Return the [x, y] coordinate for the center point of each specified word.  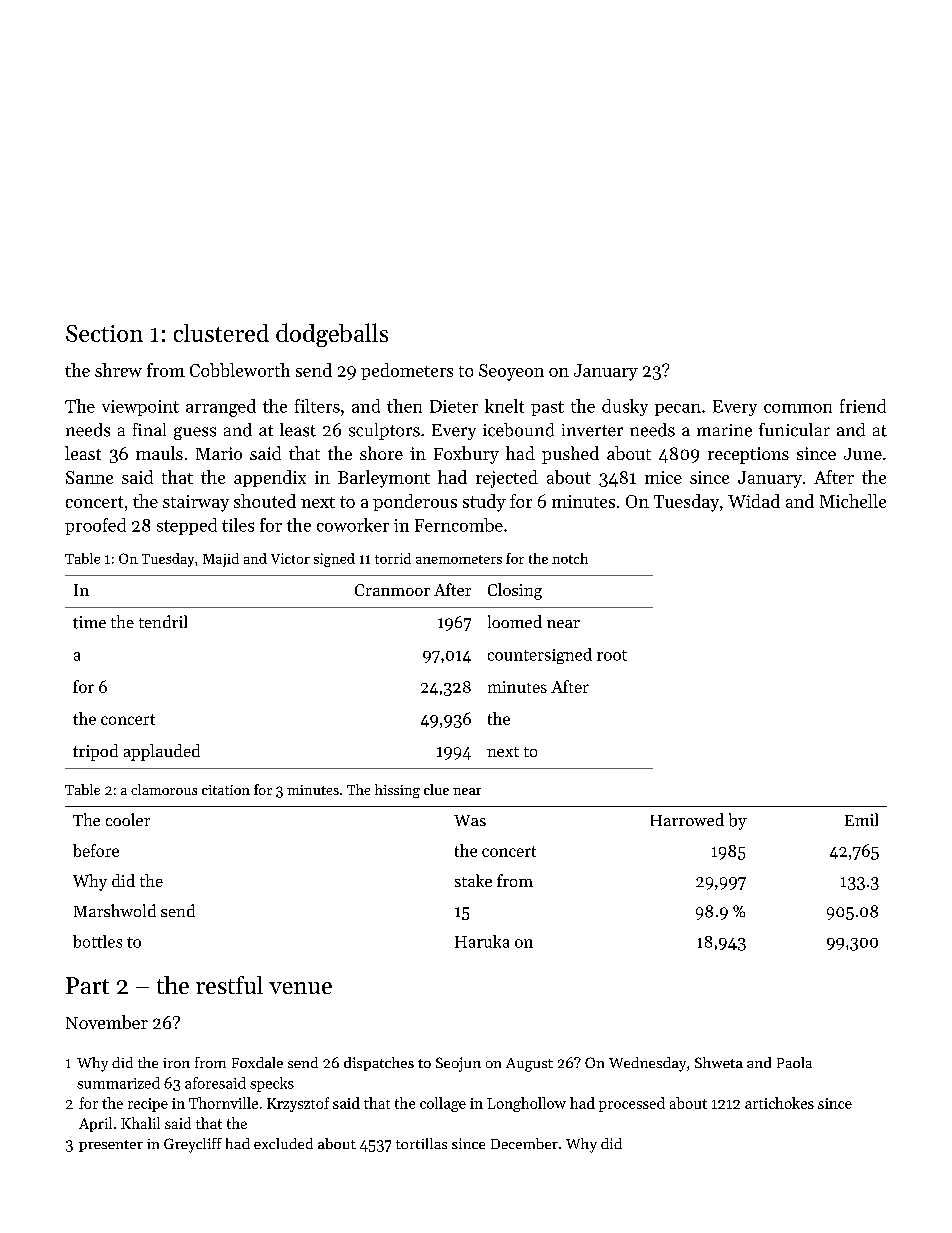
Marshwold [115, 910]
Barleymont [384, 479]
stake [473, 880]
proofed [95, 526]
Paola [794, 1062]
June [863, 454]
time [89, 622]
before [96, 850]
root [612, 655]
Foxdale [257, 1062]
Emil [861, 819]
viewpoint [140, 408]
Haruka [482, 941]
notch [570, 558]
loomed [515, 621]
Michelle [853, 501]
